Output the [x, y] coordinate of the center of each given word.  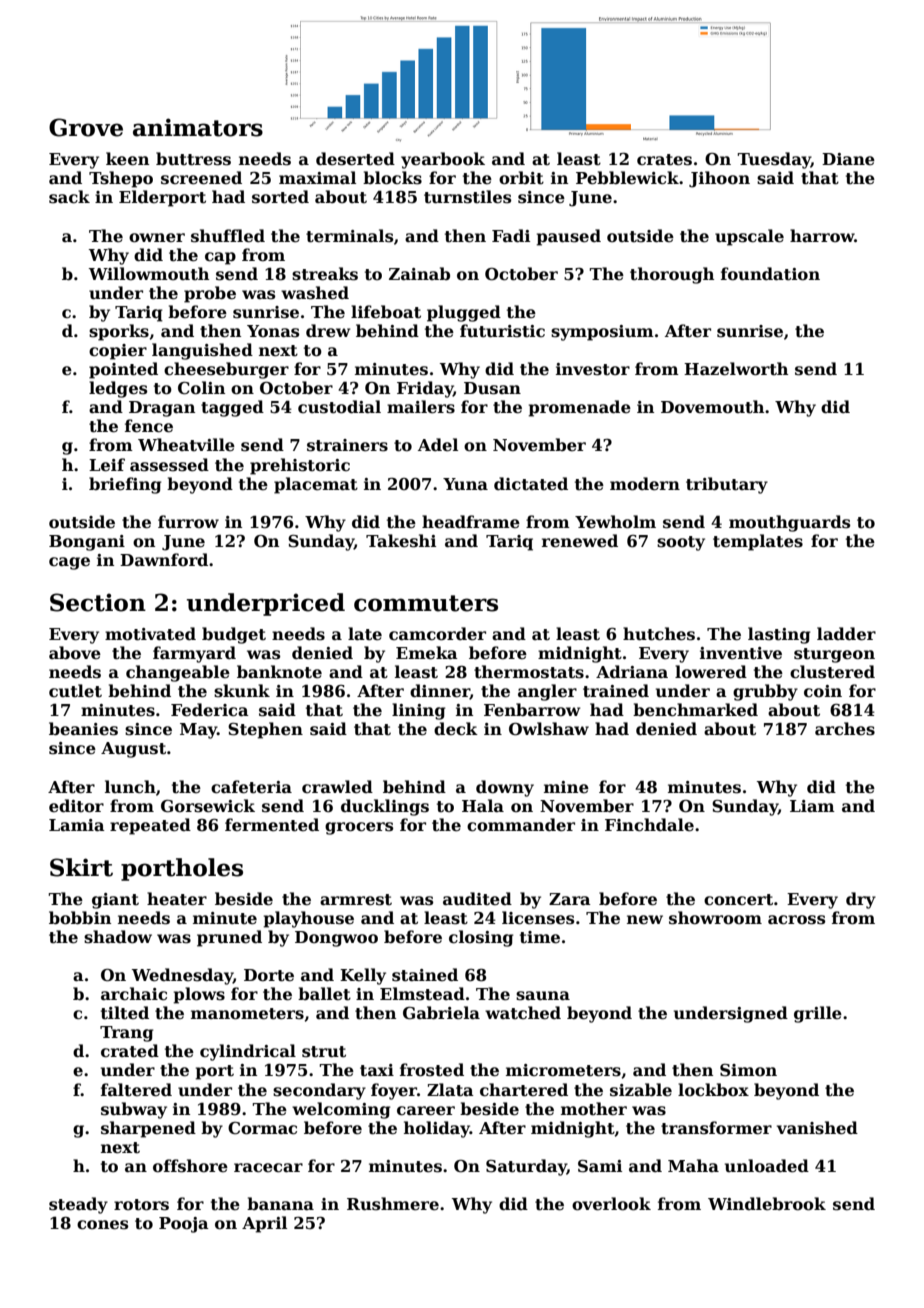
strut [324, 1052]
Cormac [262, 1128]
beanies [83, 729]
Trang [126, 1034]
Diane [848, 159]
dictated [531, 484]
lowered [711, 672]
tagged [232, 408]
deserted [355, 159]
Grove [86, 127]
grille [818, 1014]
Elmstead [422, 994]
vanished [817, 1128]
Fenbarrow [532, 710]
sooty [681, 543]
